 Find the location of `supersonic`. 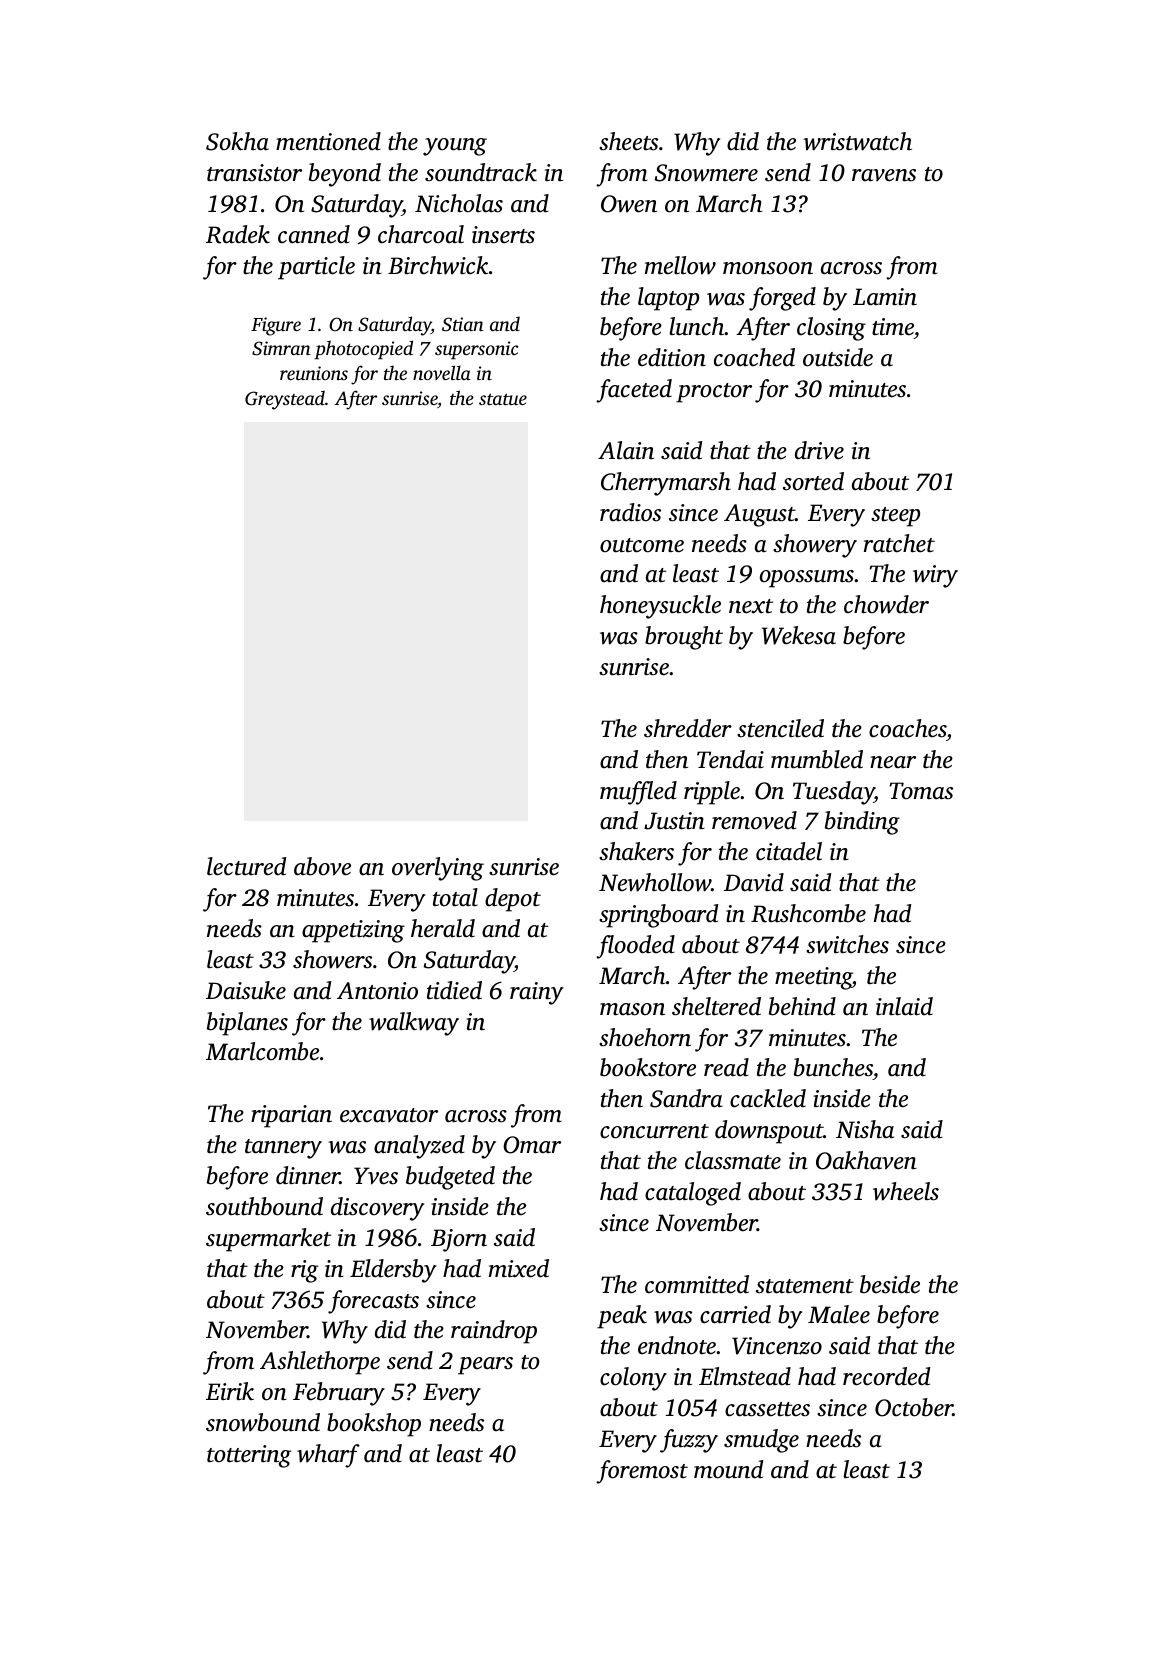

supersonic is located at coordinates (476, 350).
